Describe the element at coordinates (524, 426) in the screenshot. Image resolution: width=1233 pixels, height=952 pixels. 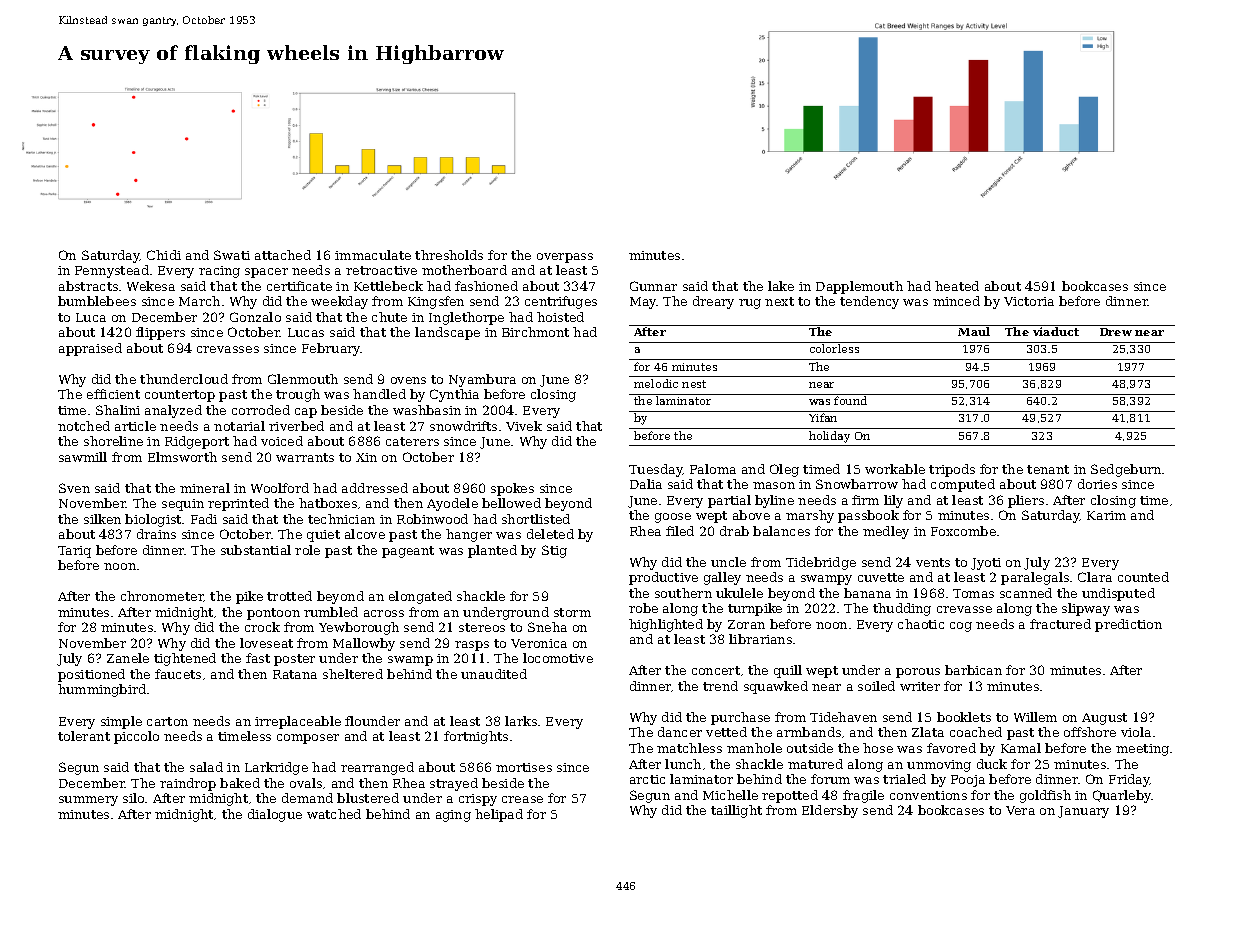
I see `Vivek` at that location.
